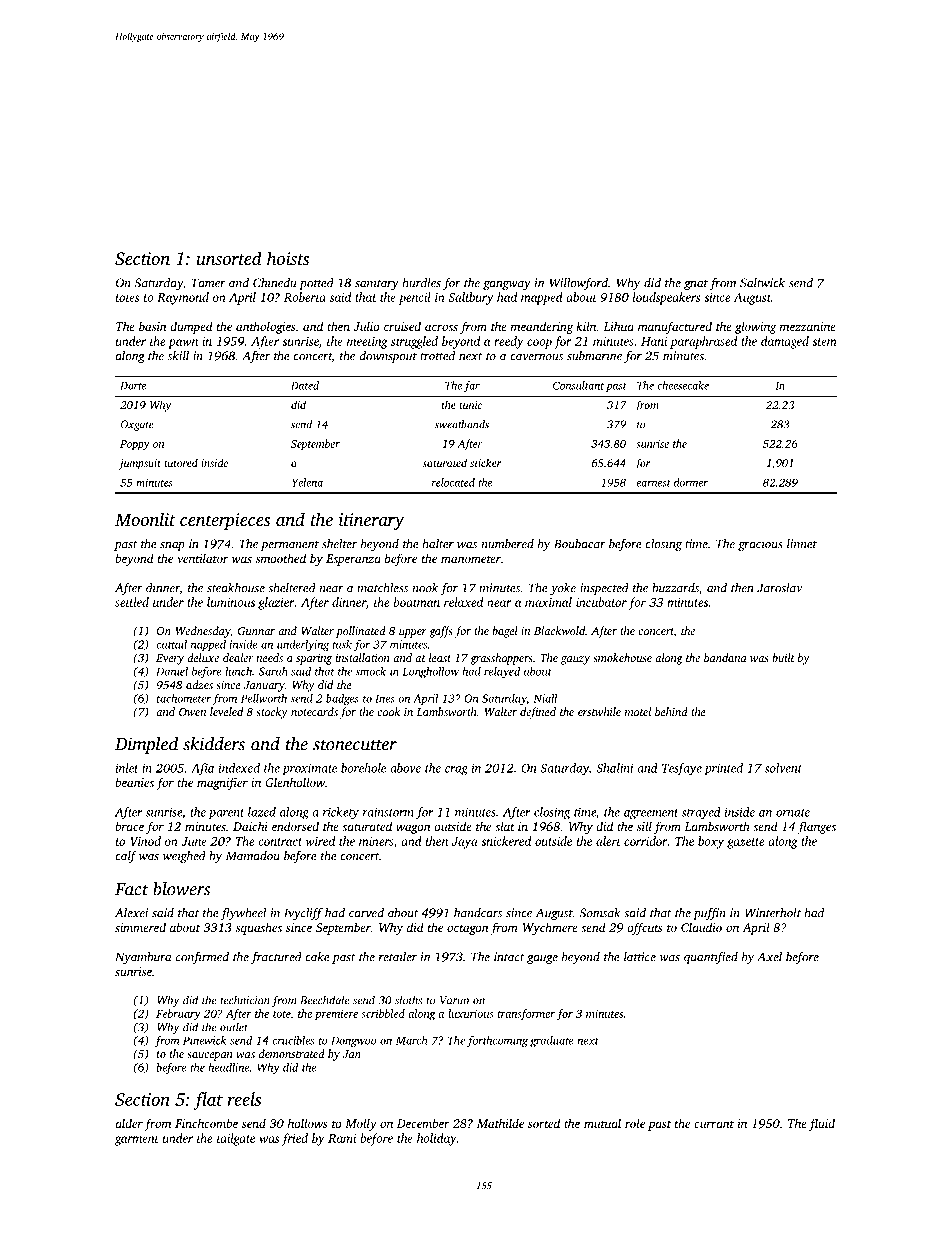 The height and width of the screenshot is (1233, 952). I want to click on incubator, so click(601, 602).
